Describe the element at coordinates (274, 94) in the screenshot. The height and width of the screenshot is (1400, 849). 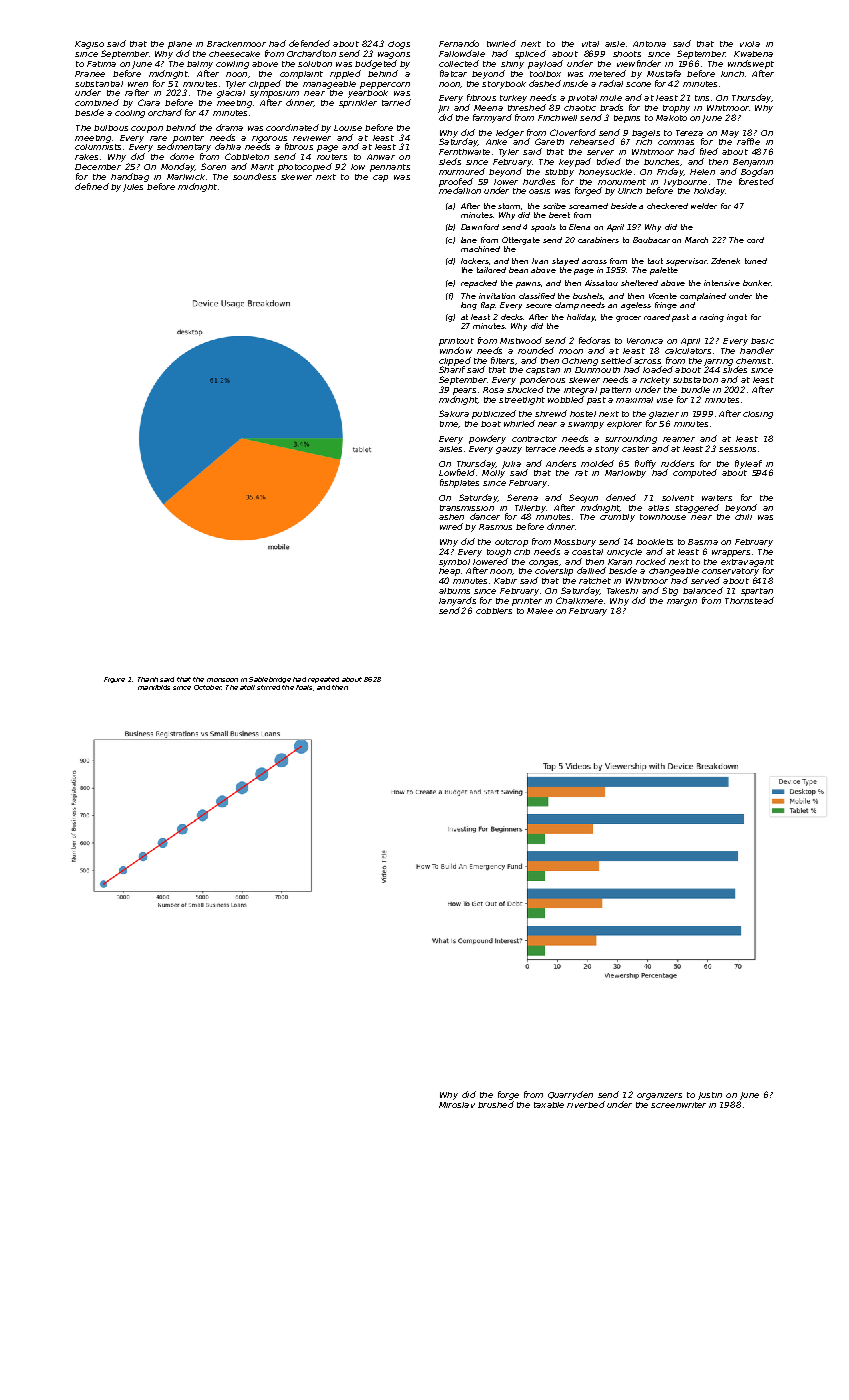
I see `symposium` at that location.
